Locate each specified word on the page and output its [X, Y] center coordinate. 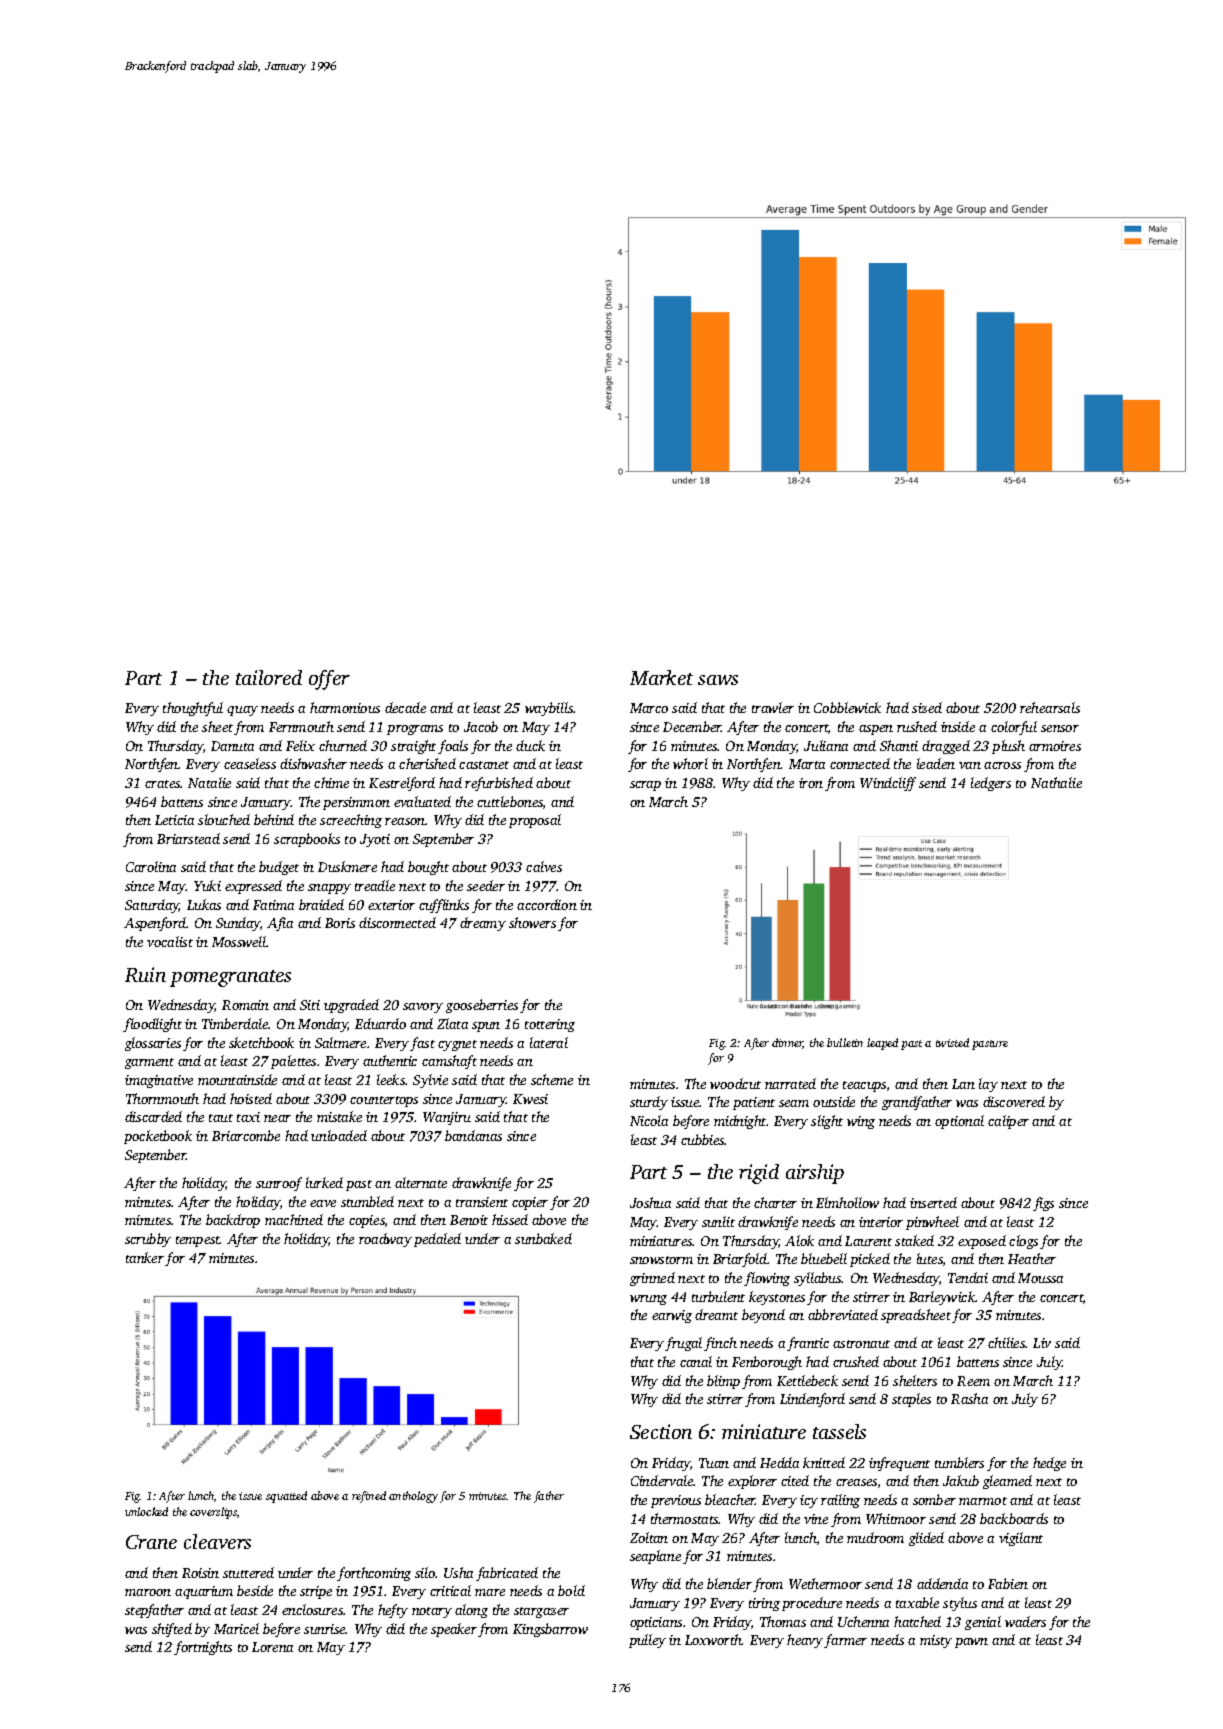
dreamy [483, 924]
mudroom [875, 1537]
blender [729, 1583]
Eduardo [380, 1023]
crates [163, 784]
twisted [952, 1042]
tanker [145, 1257]
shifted [172, 1630]
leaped [882, 1044]
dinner [787, 1043]
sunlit [718, 1221]
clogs [1023, 1242]
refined [369, 1497]
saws [718, 680]
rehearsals [1050, 707]
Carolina [151, 866]
